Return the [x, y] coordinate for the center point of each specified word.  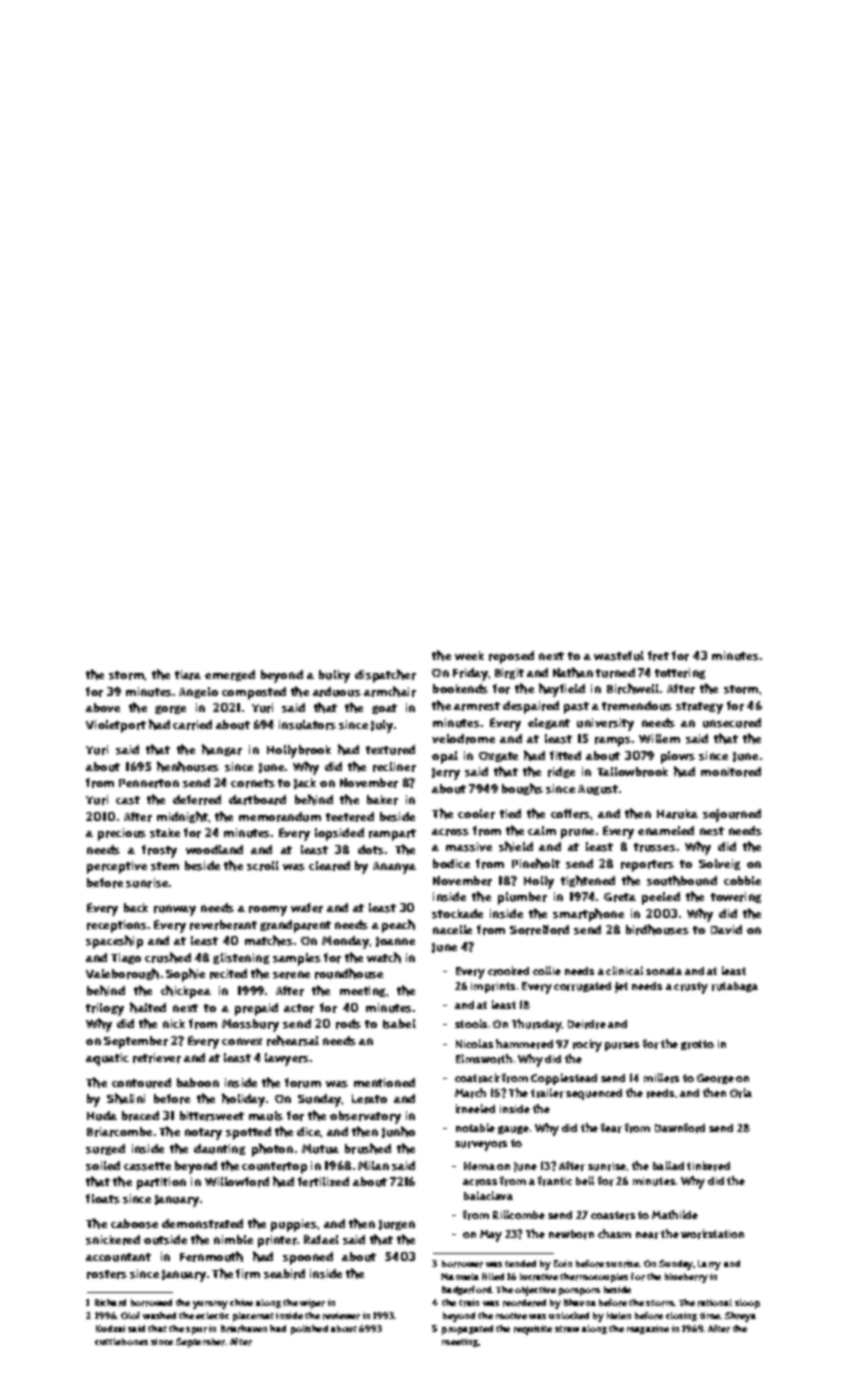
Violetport [116, 726]
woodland [214, 849]
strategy [699, 708]
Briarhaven [244, 1329]
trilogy [105, 1009]
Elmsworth [484, 1059]
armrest [477, 706]
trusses [655, 847]
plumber [522, 898]
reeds [660, 1093]
